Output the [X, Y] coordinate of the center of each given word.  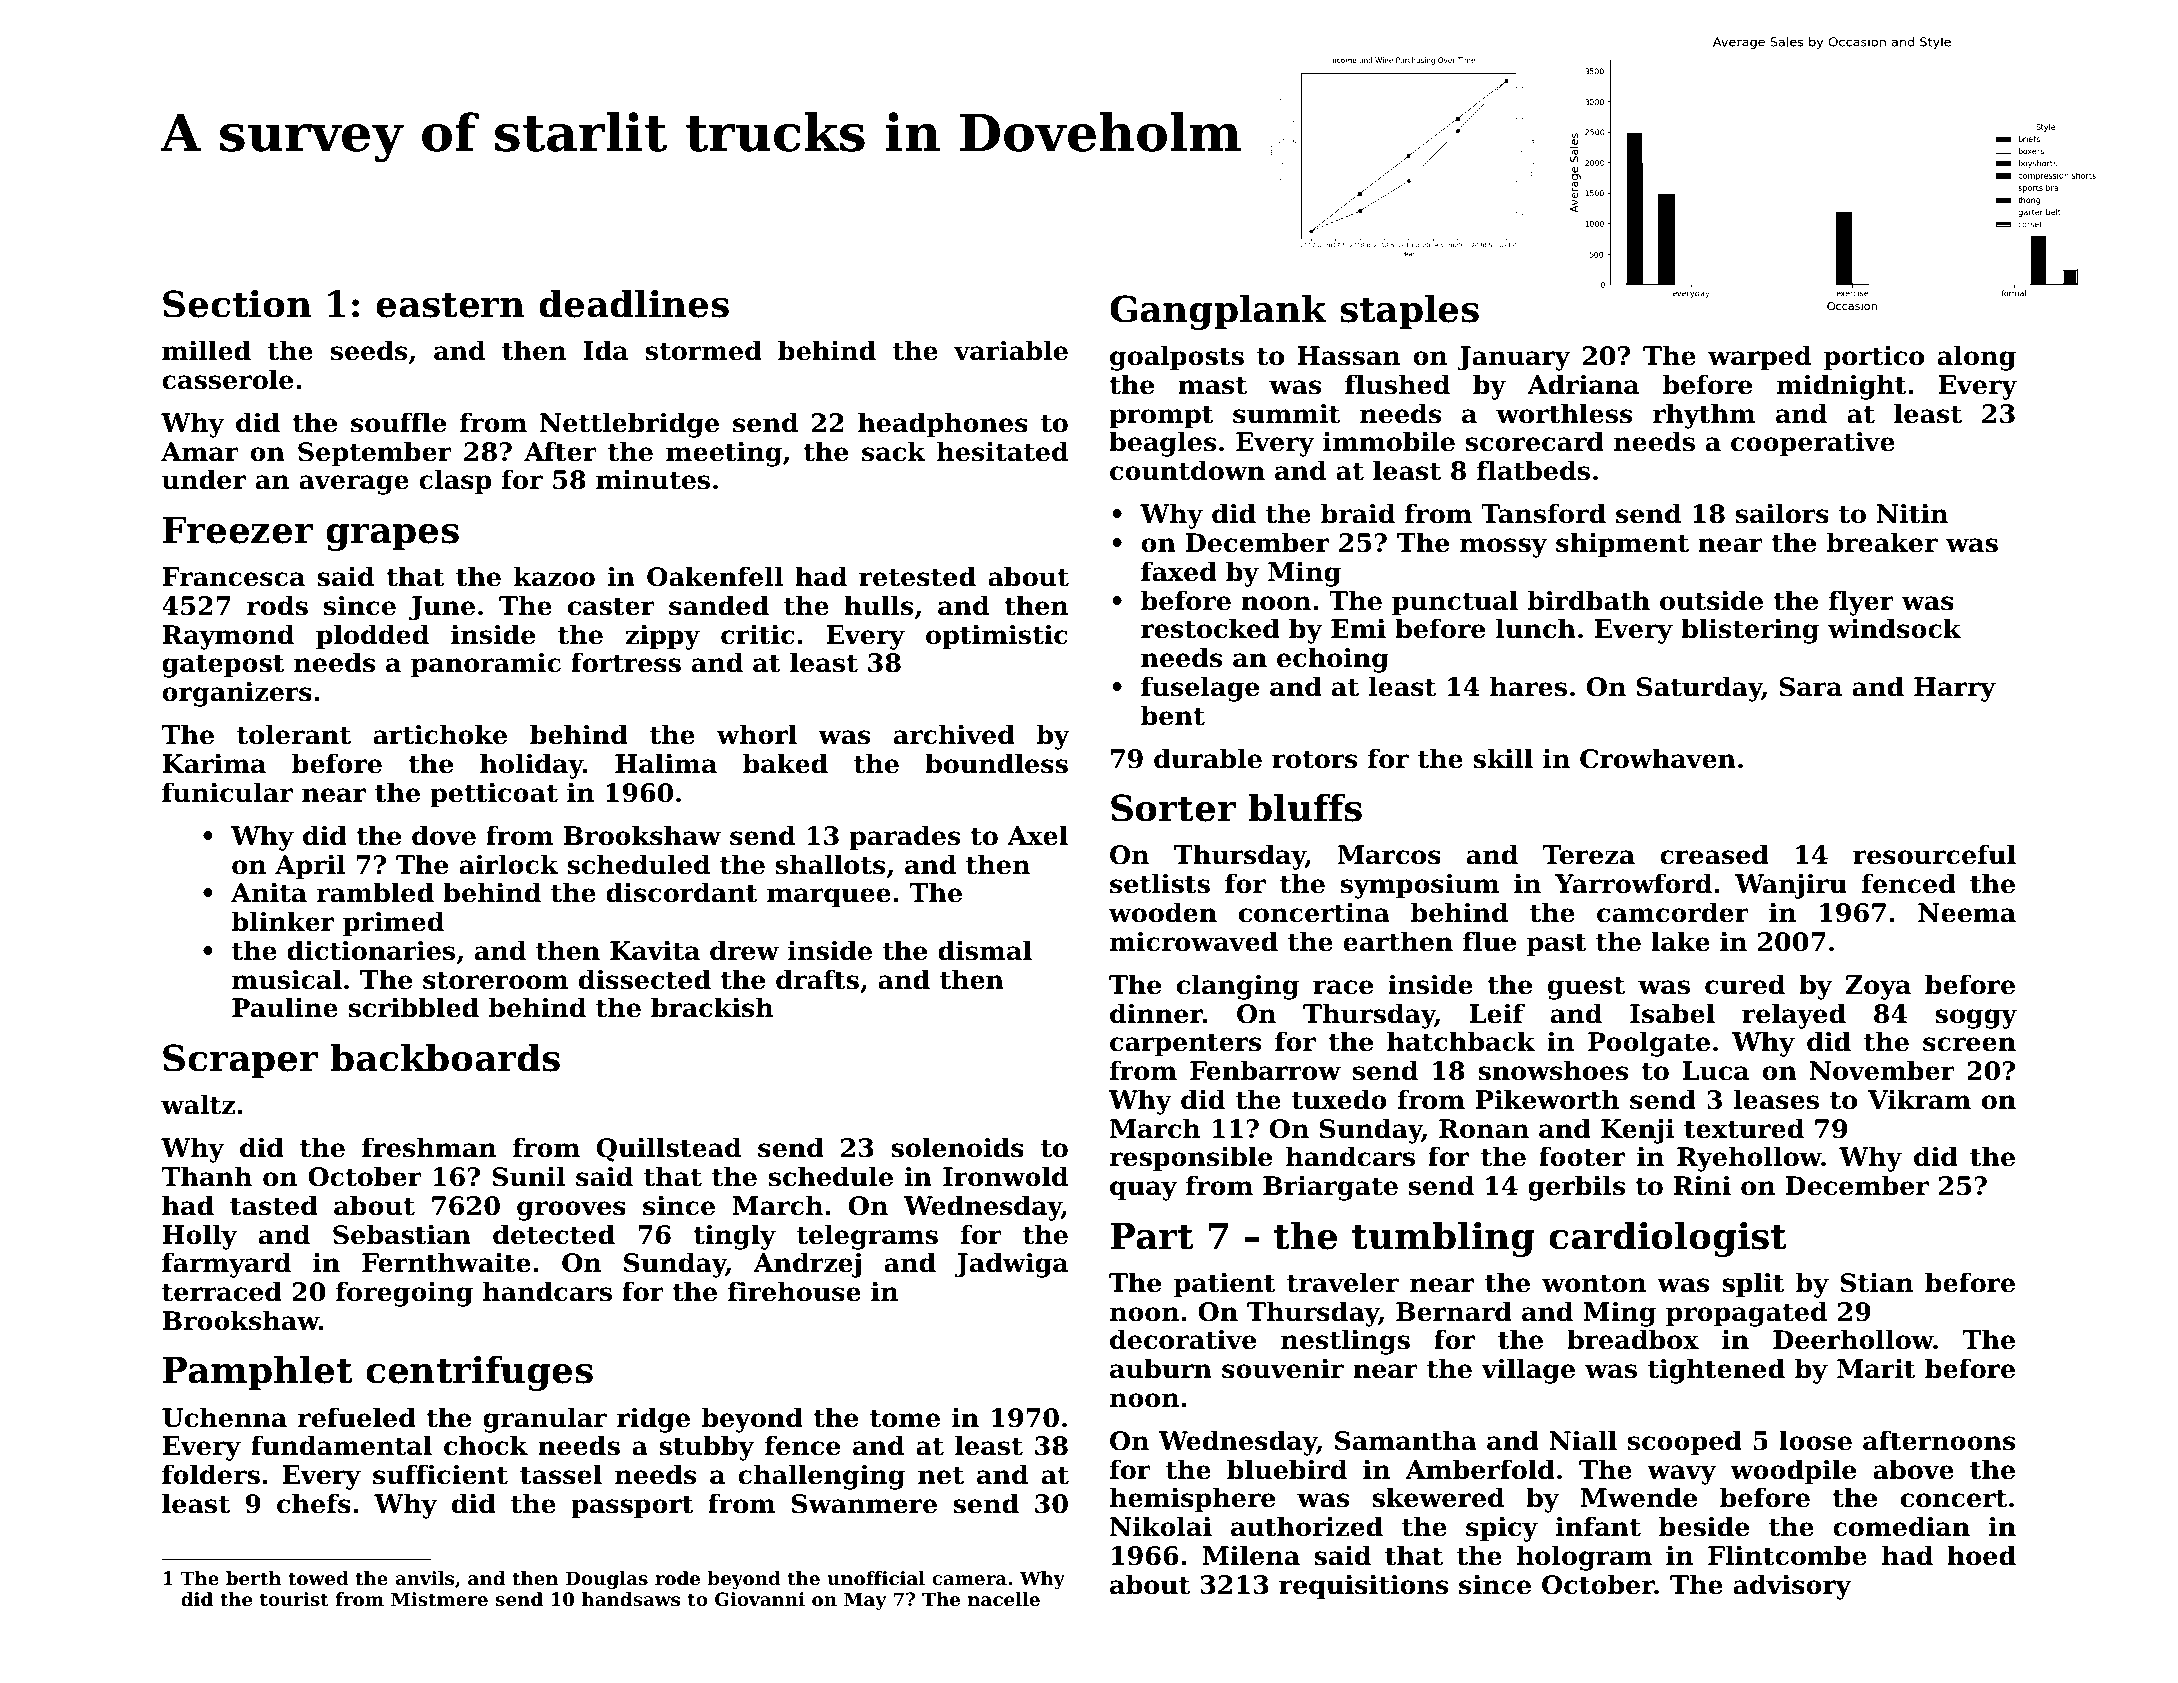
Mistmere [439, 1599]
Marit [1876, 1369]
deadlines [634, 303]
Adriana [1583, 384]
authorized [1307, 1526]
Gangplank [1218, 312]
